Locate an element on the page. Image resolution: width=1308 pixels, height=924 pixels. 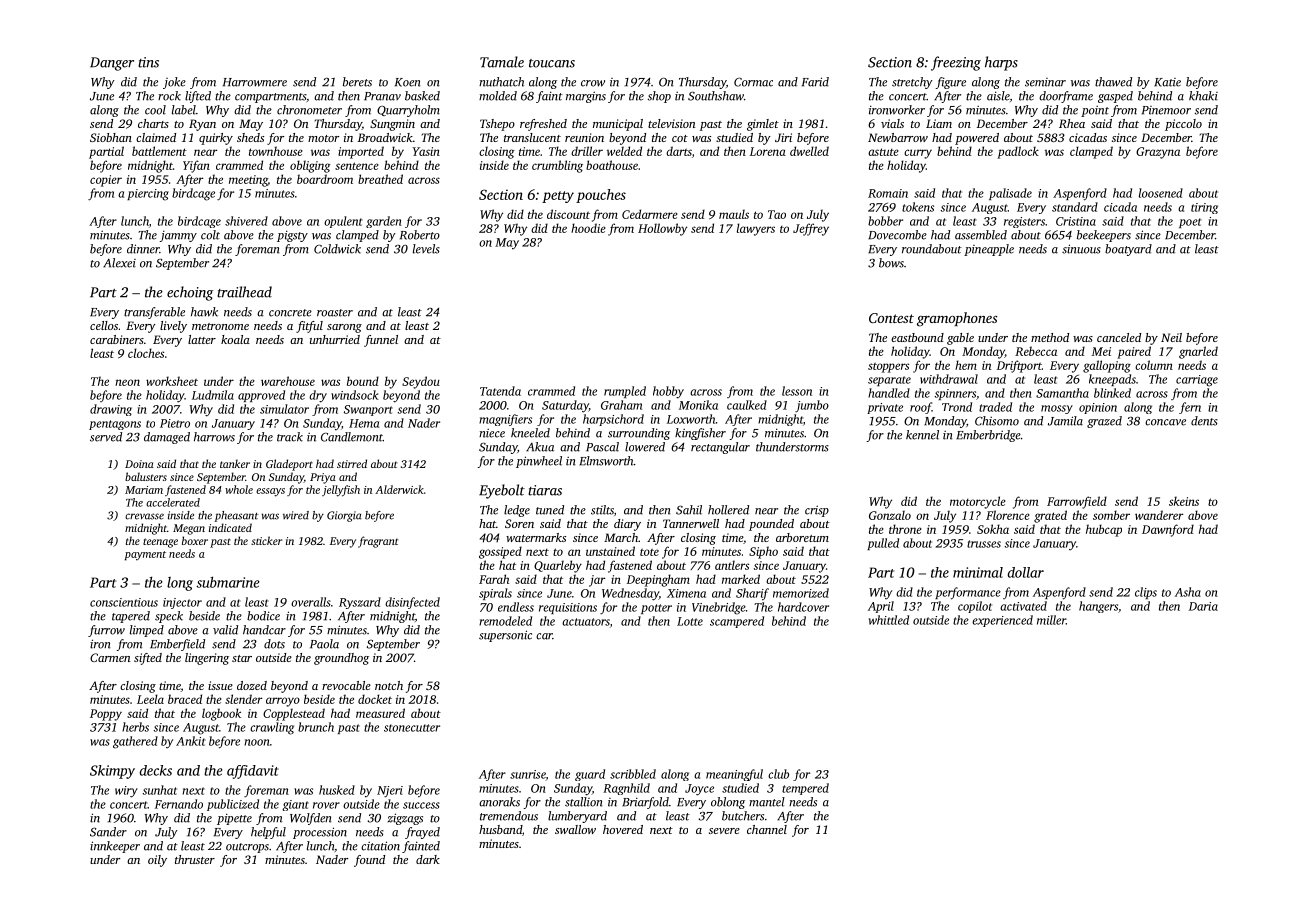
freezing is located at coordinates (956, 63).
